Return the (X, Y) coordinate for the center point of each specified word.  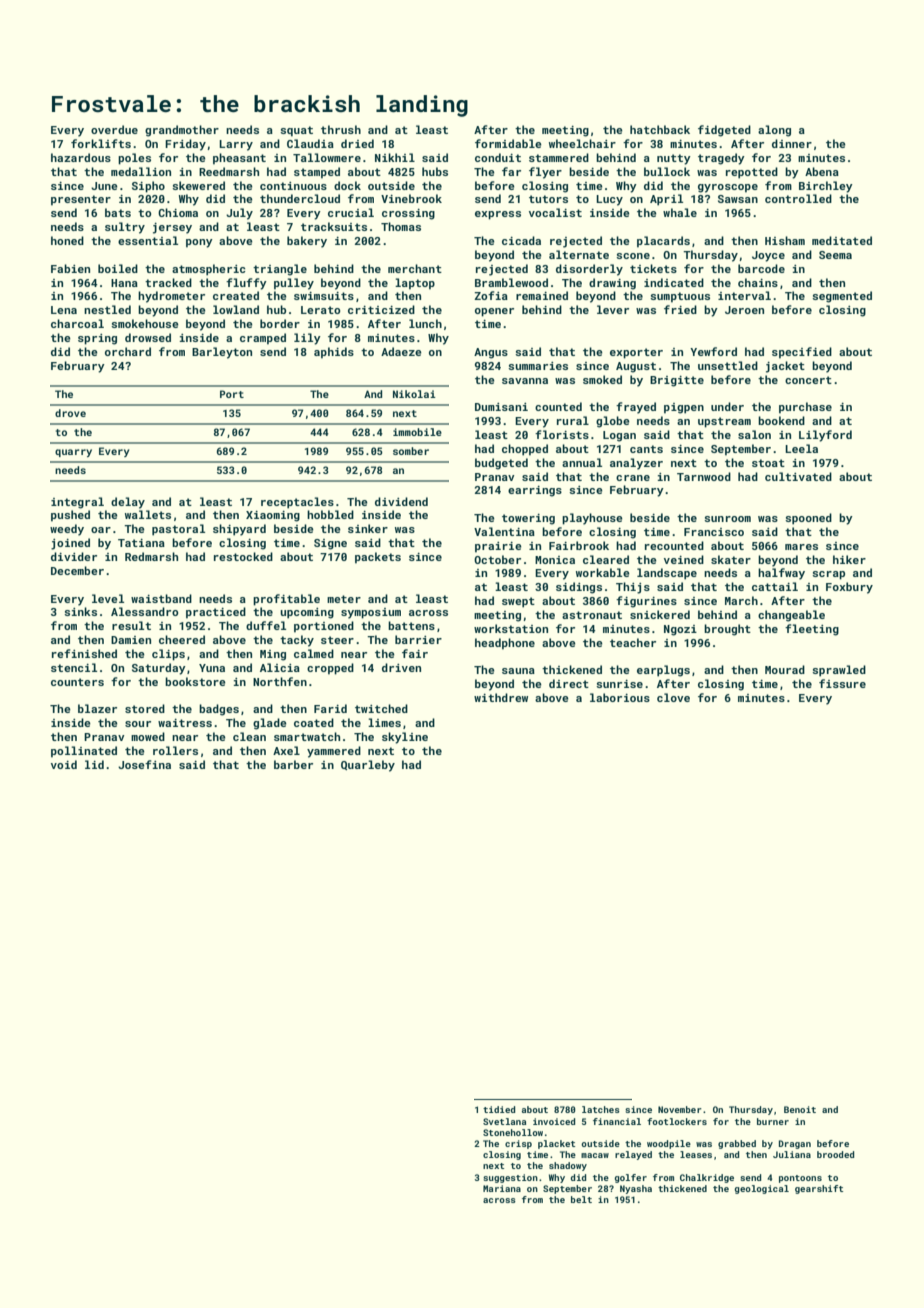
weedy (67, 530)
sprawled (839, 671)
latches (601, 1109)
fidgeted (724, 131)
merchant (415, 268)
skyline (405, 738)
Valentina (504, 531)
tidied (499, 1109)
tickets (653, 268)
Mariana (502, 1188)
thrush (341, 129)
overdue (114, 129)
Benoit (800, 1109)
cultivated (798, 476)
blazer (97, 708)
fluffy (246, 284)
